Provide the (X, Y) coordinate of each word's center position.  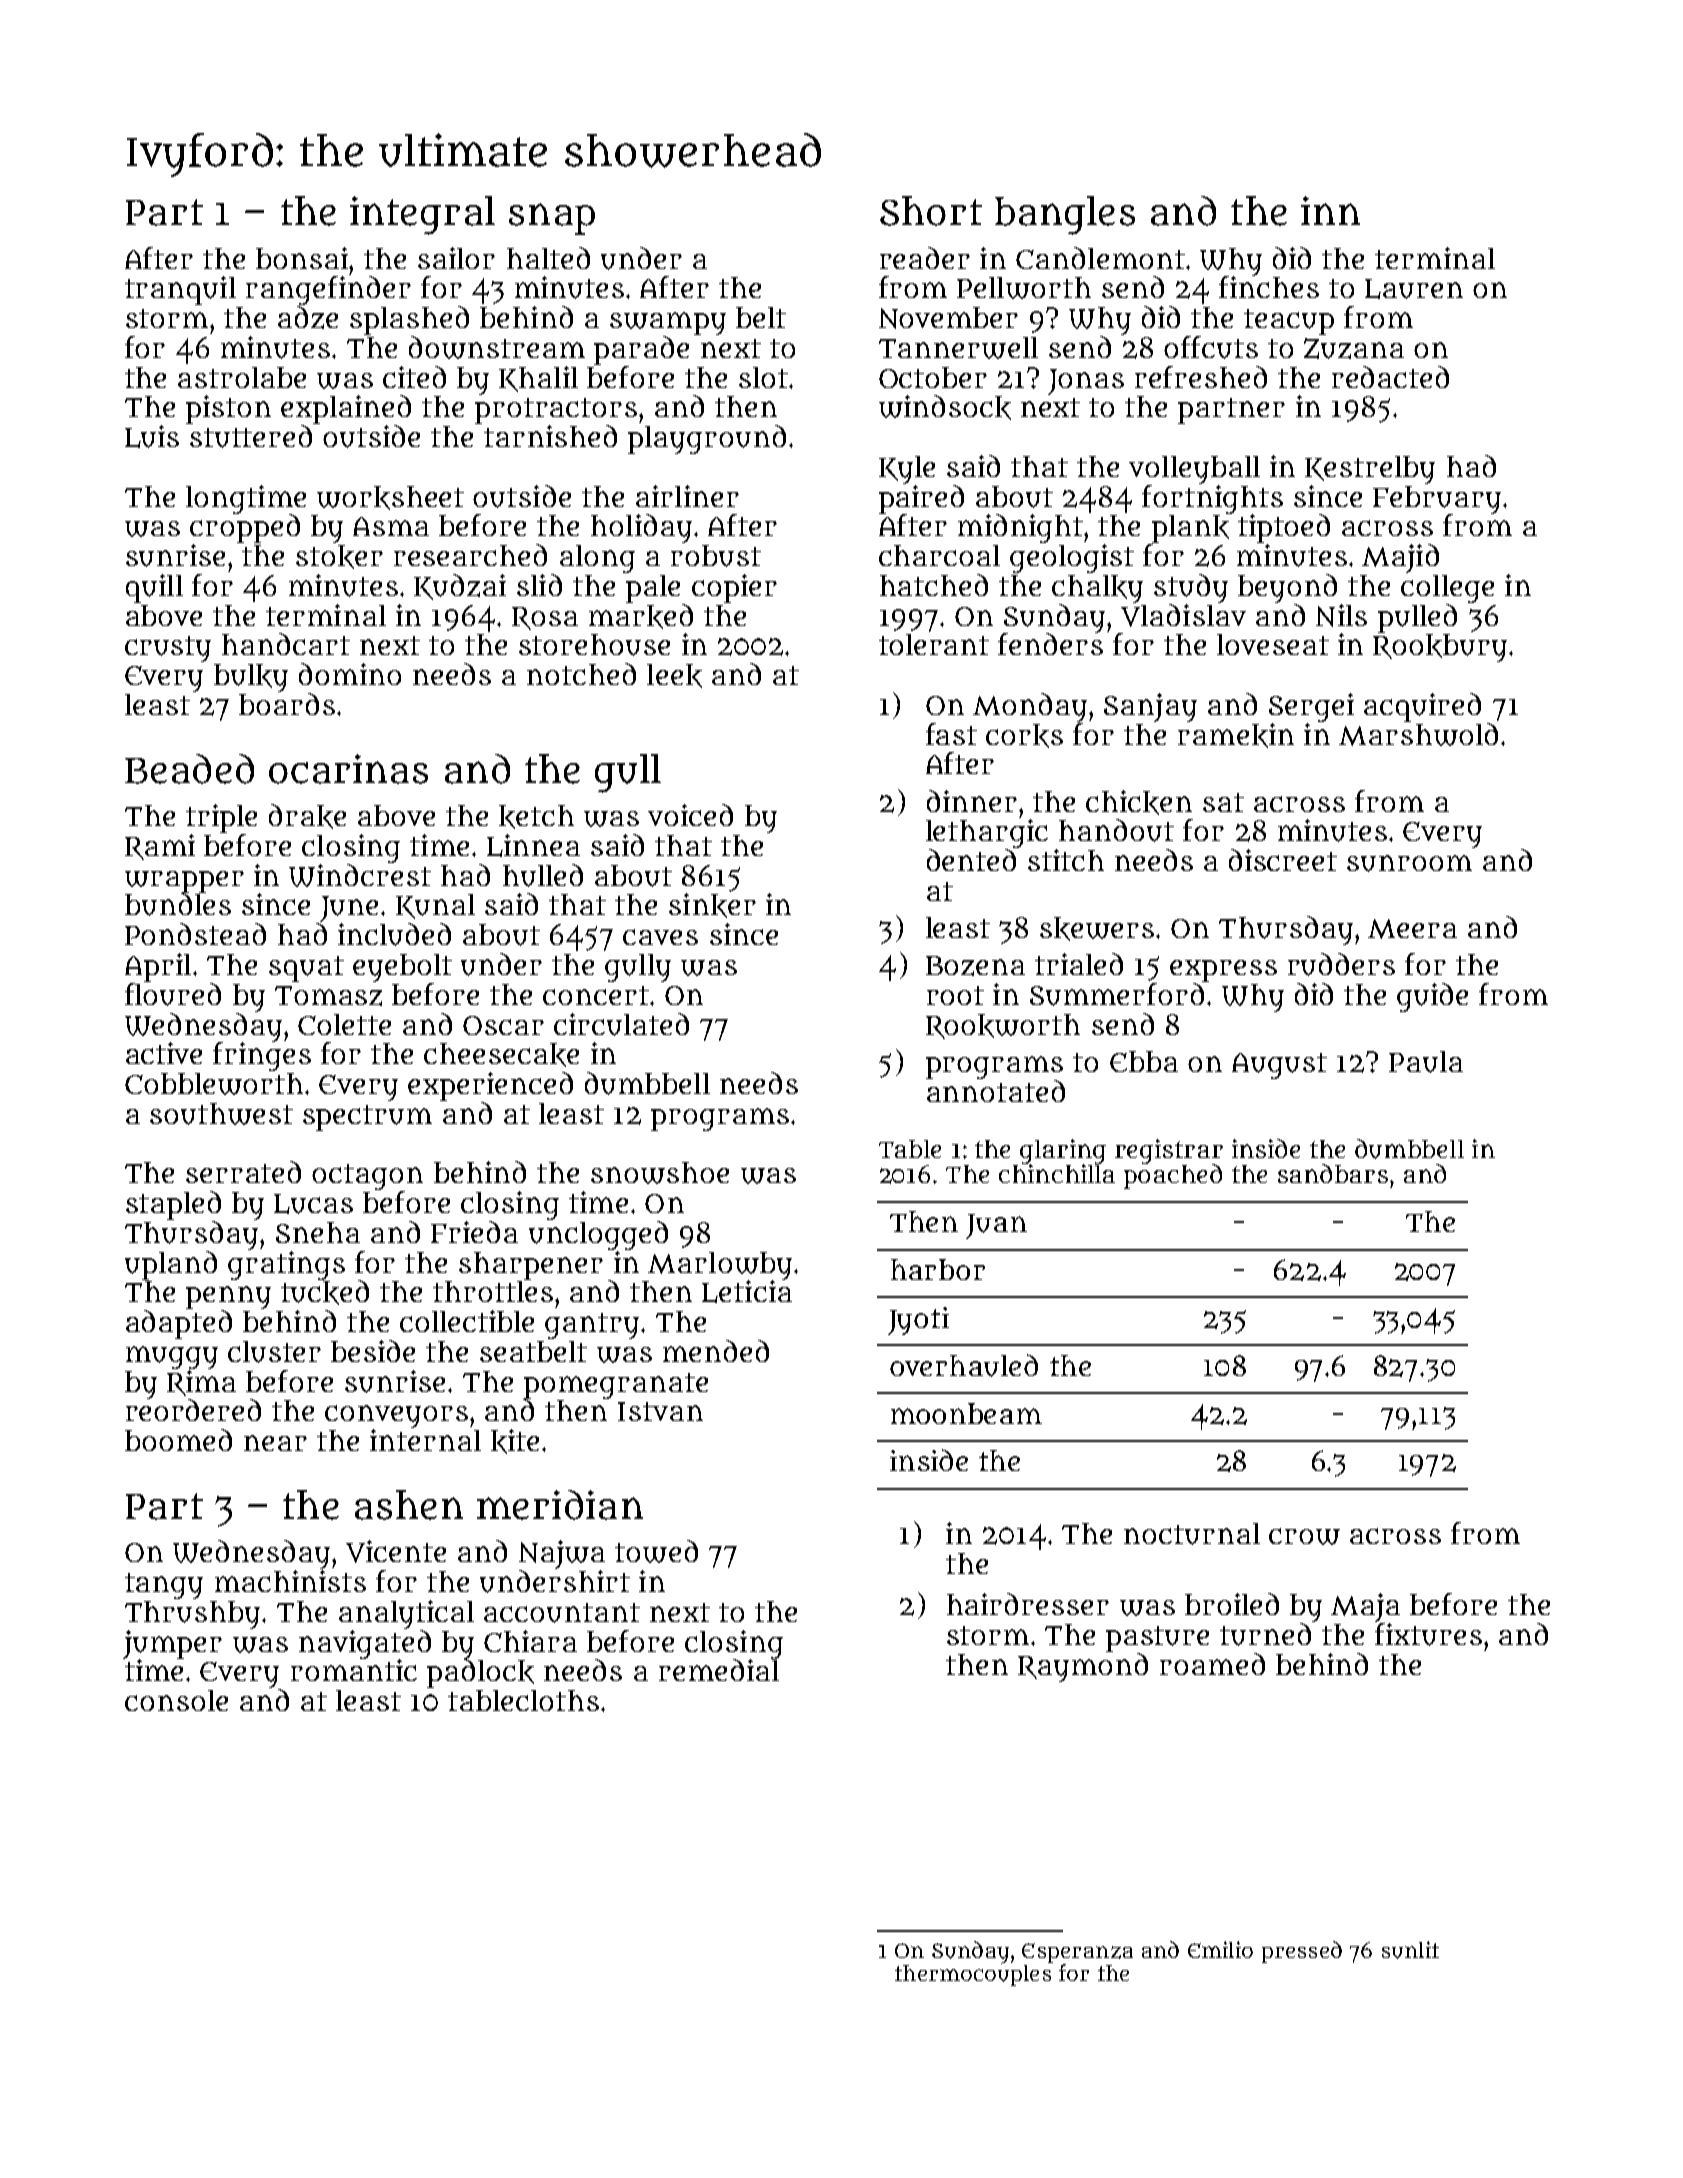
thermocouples (973, 1975)
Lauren (1414, 289)
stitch (1066, 860)
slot (763, 377)
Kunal (435, 906)
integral (422, 215)
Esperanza (1077, 1953)
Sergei (1311, 707)
